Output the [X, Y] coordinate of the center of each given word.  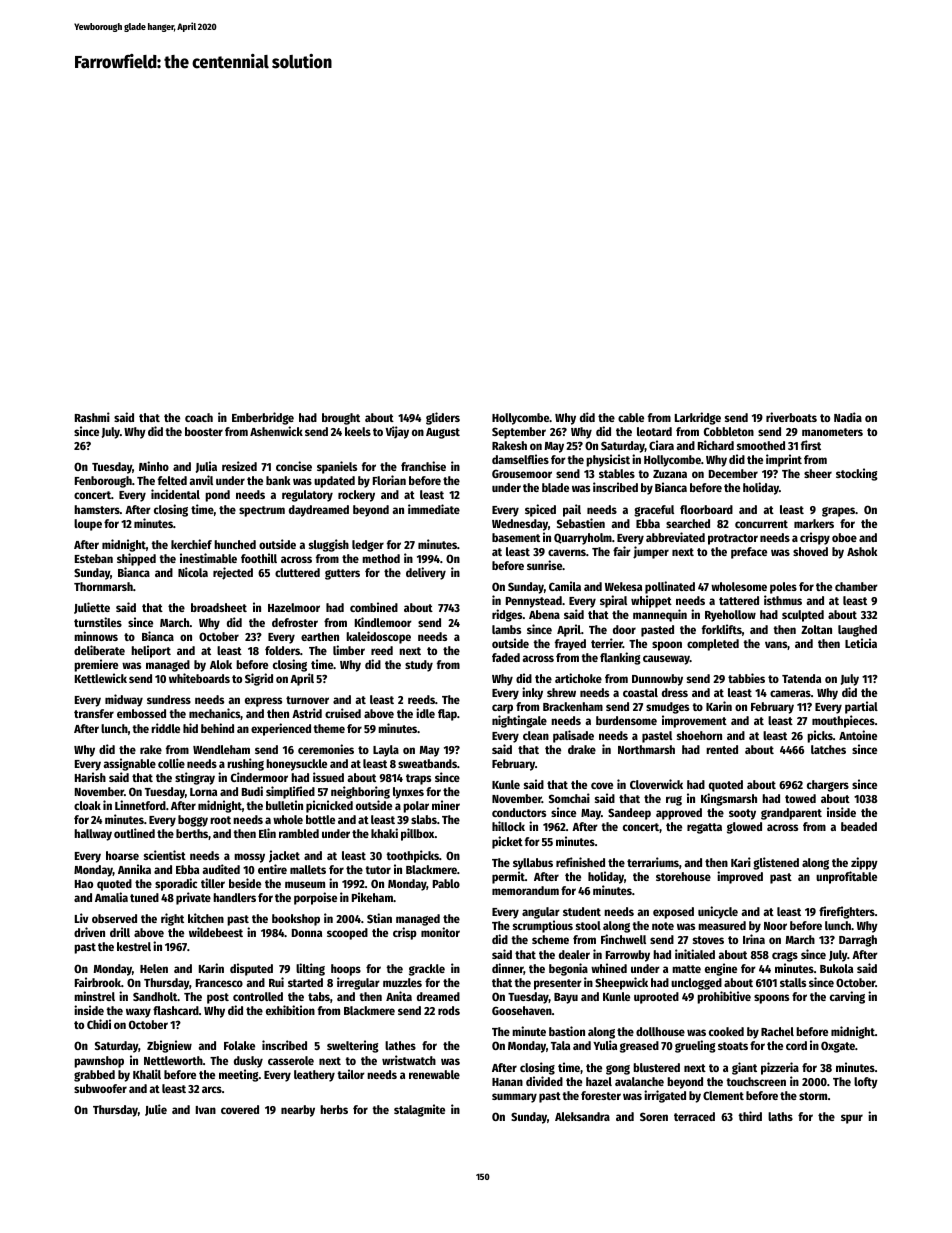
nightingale [519, 721]
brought [341, 419]
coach [199, 417]
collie [171, 763]
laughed [857, 631]
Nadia [848, 417]
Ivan [206, 1110]
